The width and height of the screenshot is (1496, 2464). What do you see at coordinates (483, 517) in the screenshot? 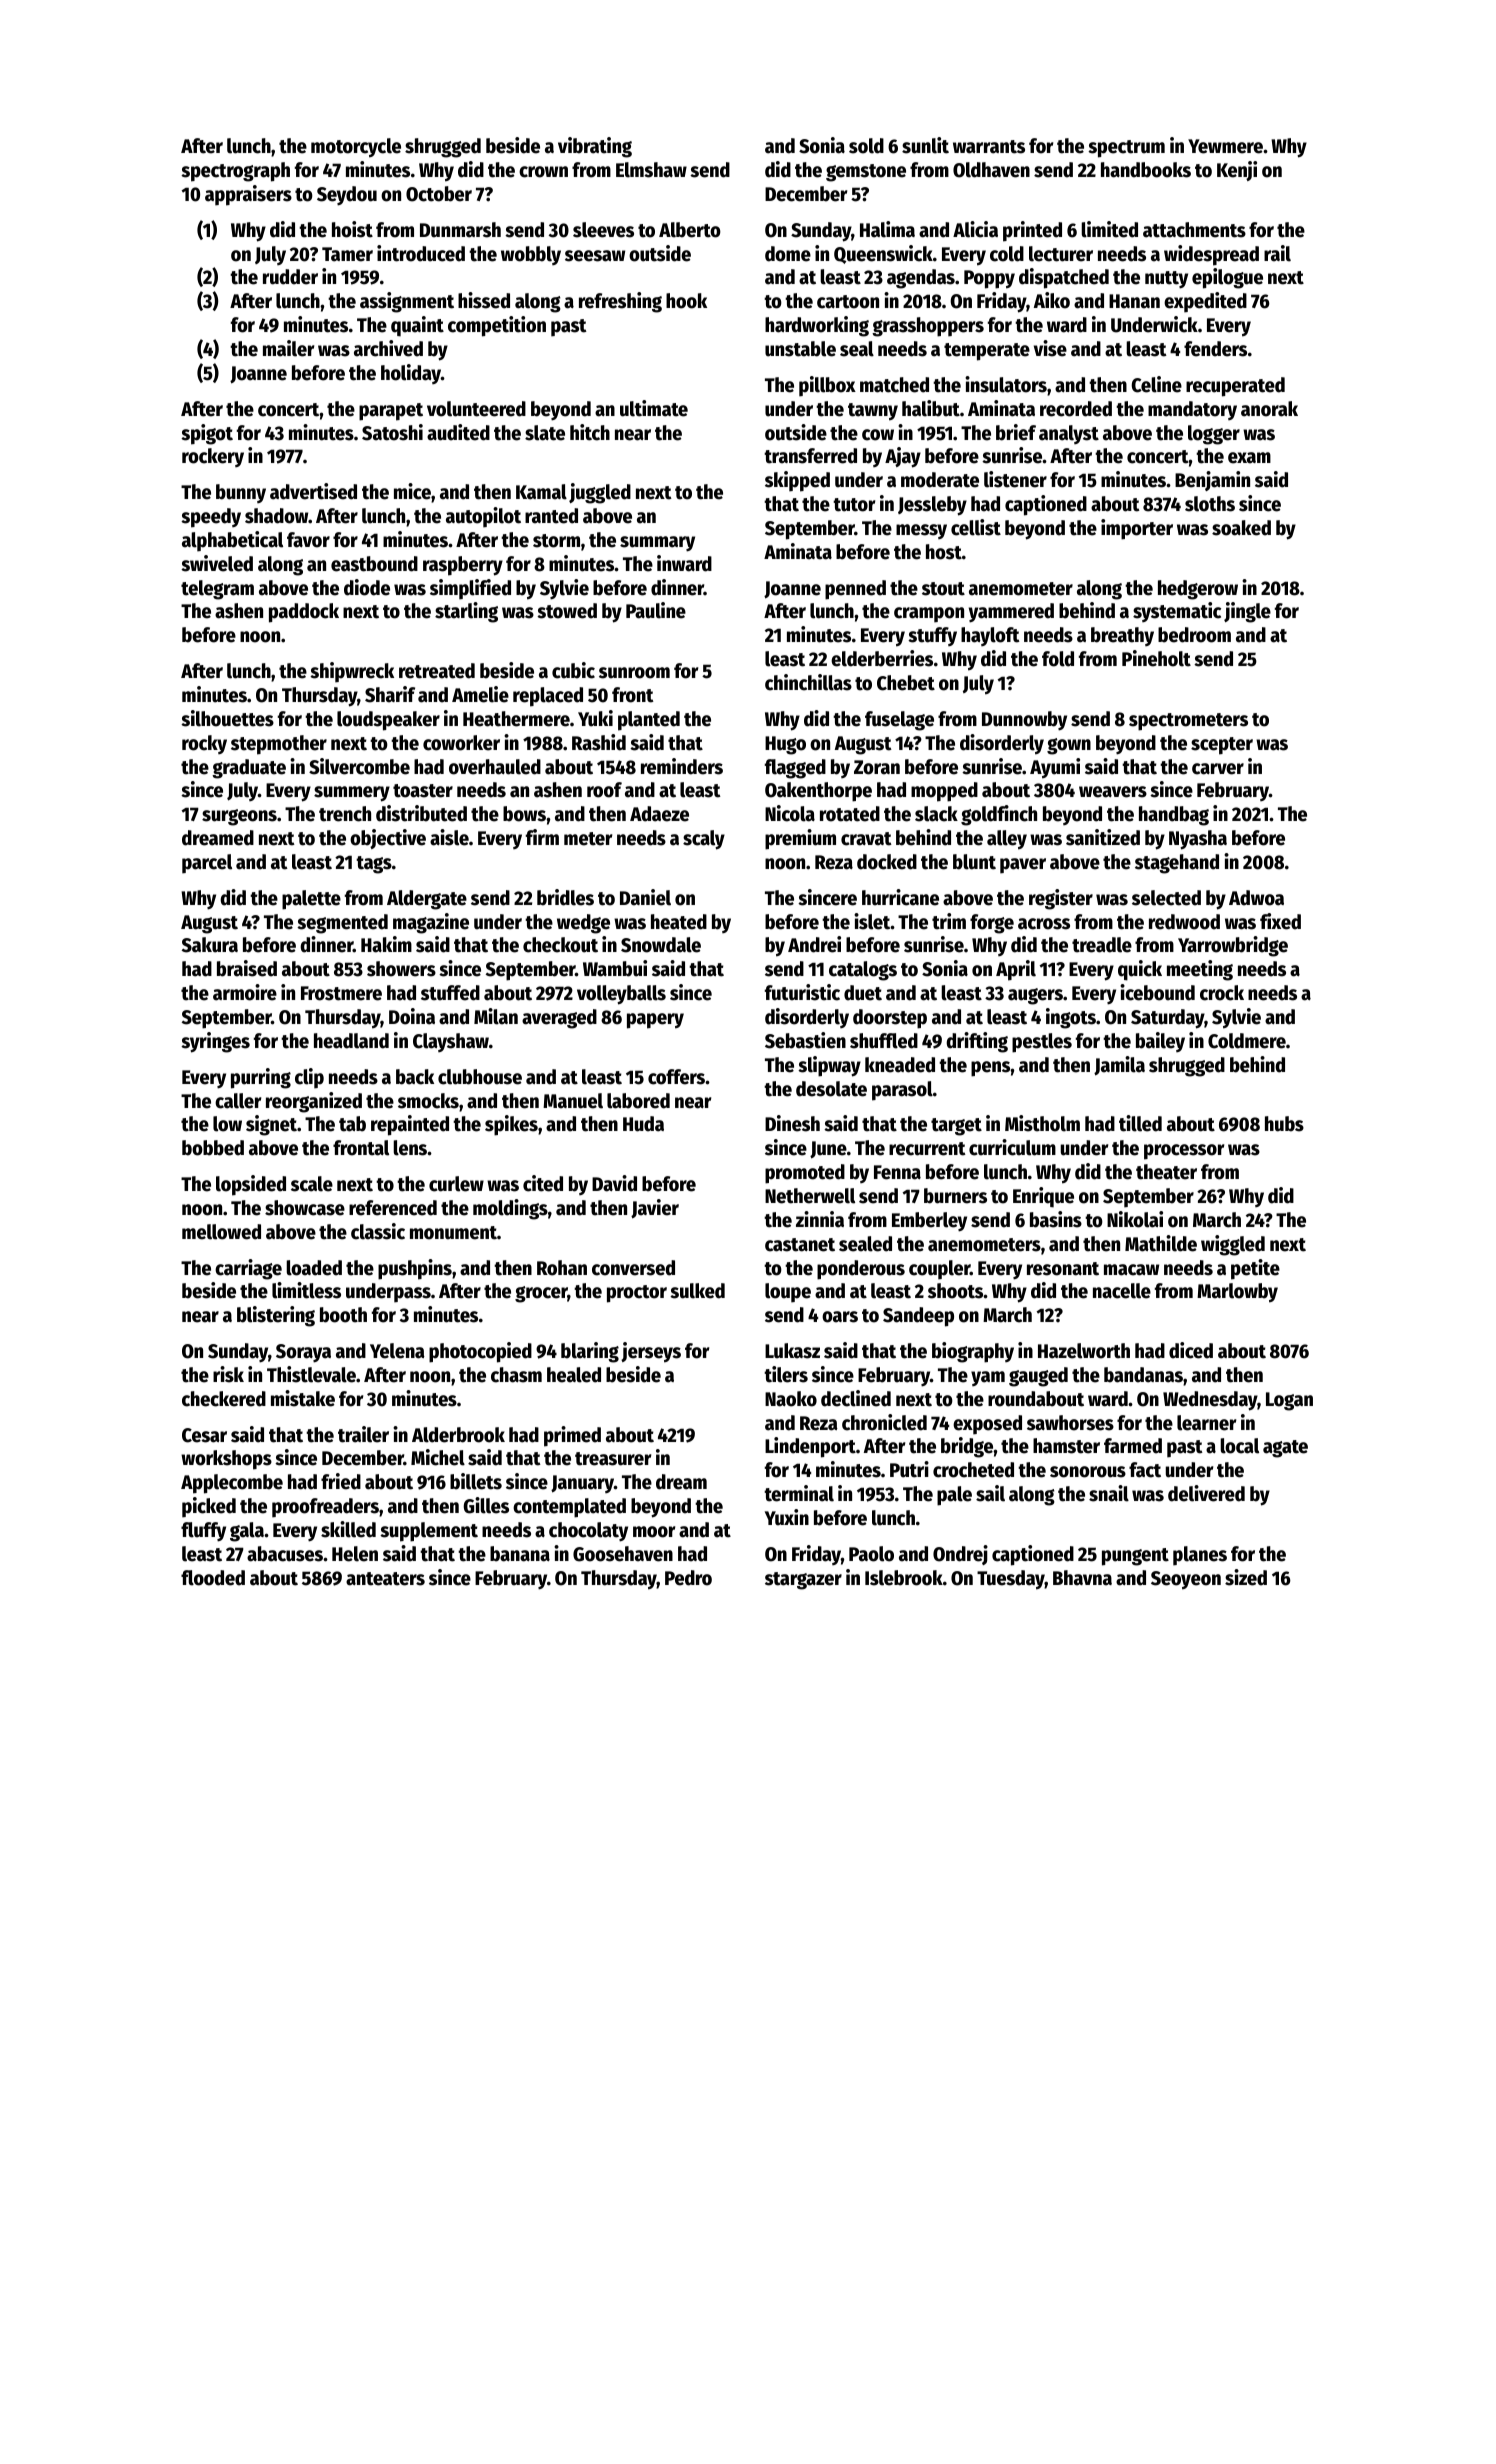
I see `autopilot` at bounding box center [483, 517].
